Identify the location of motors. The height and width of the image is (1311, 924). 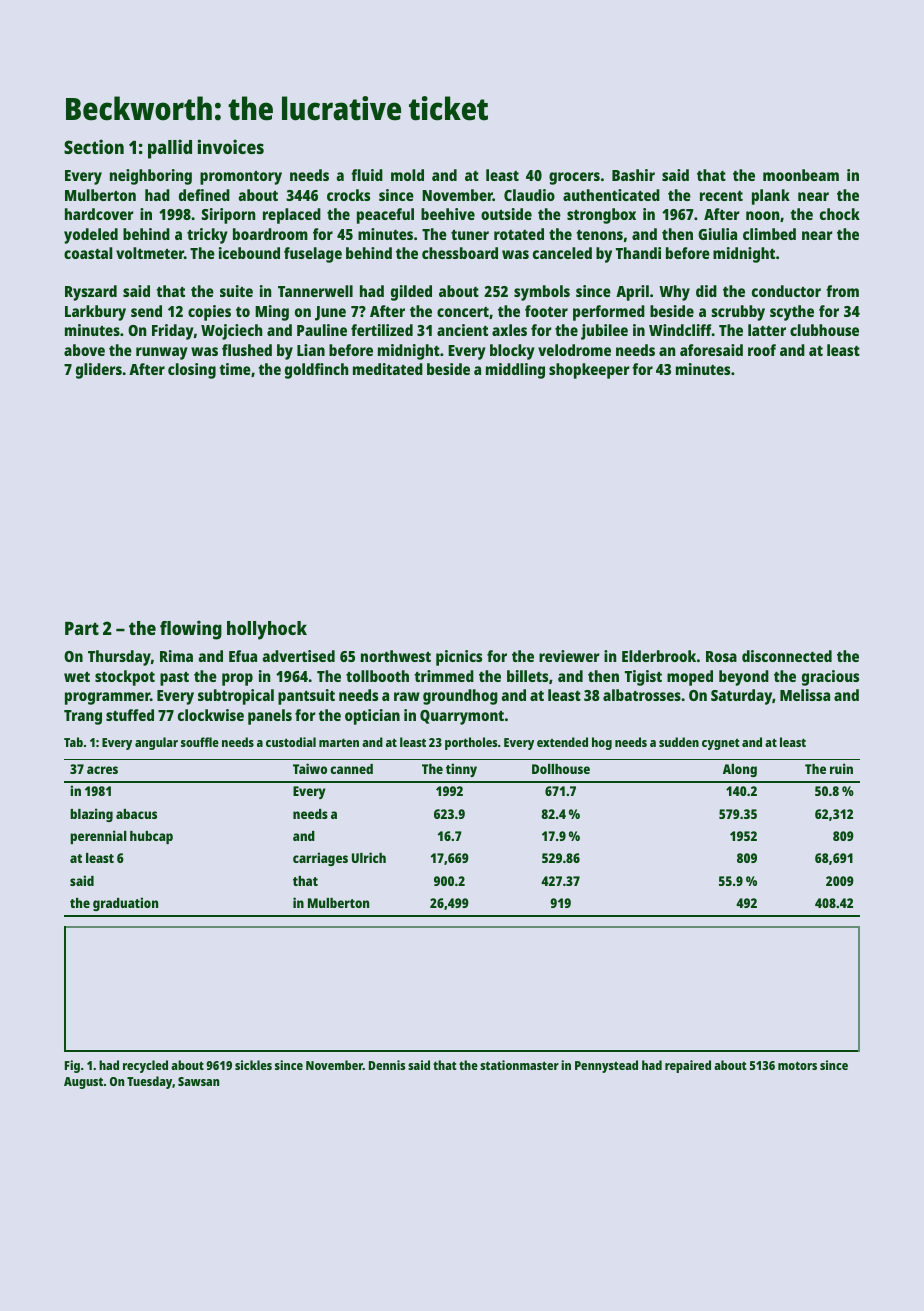
(797, 1065).
